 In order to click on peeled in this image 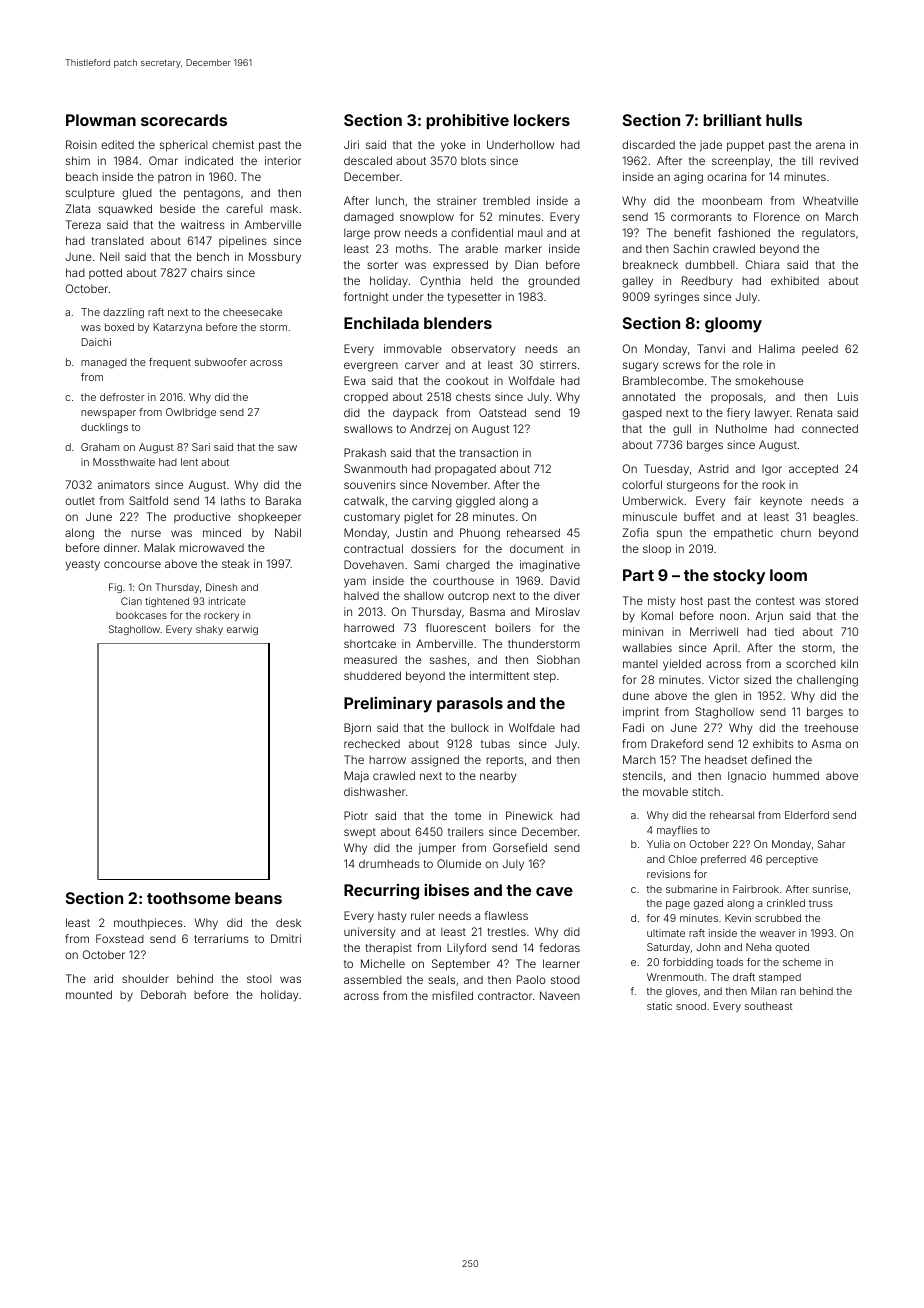, I will do `click(820, 349)`.
